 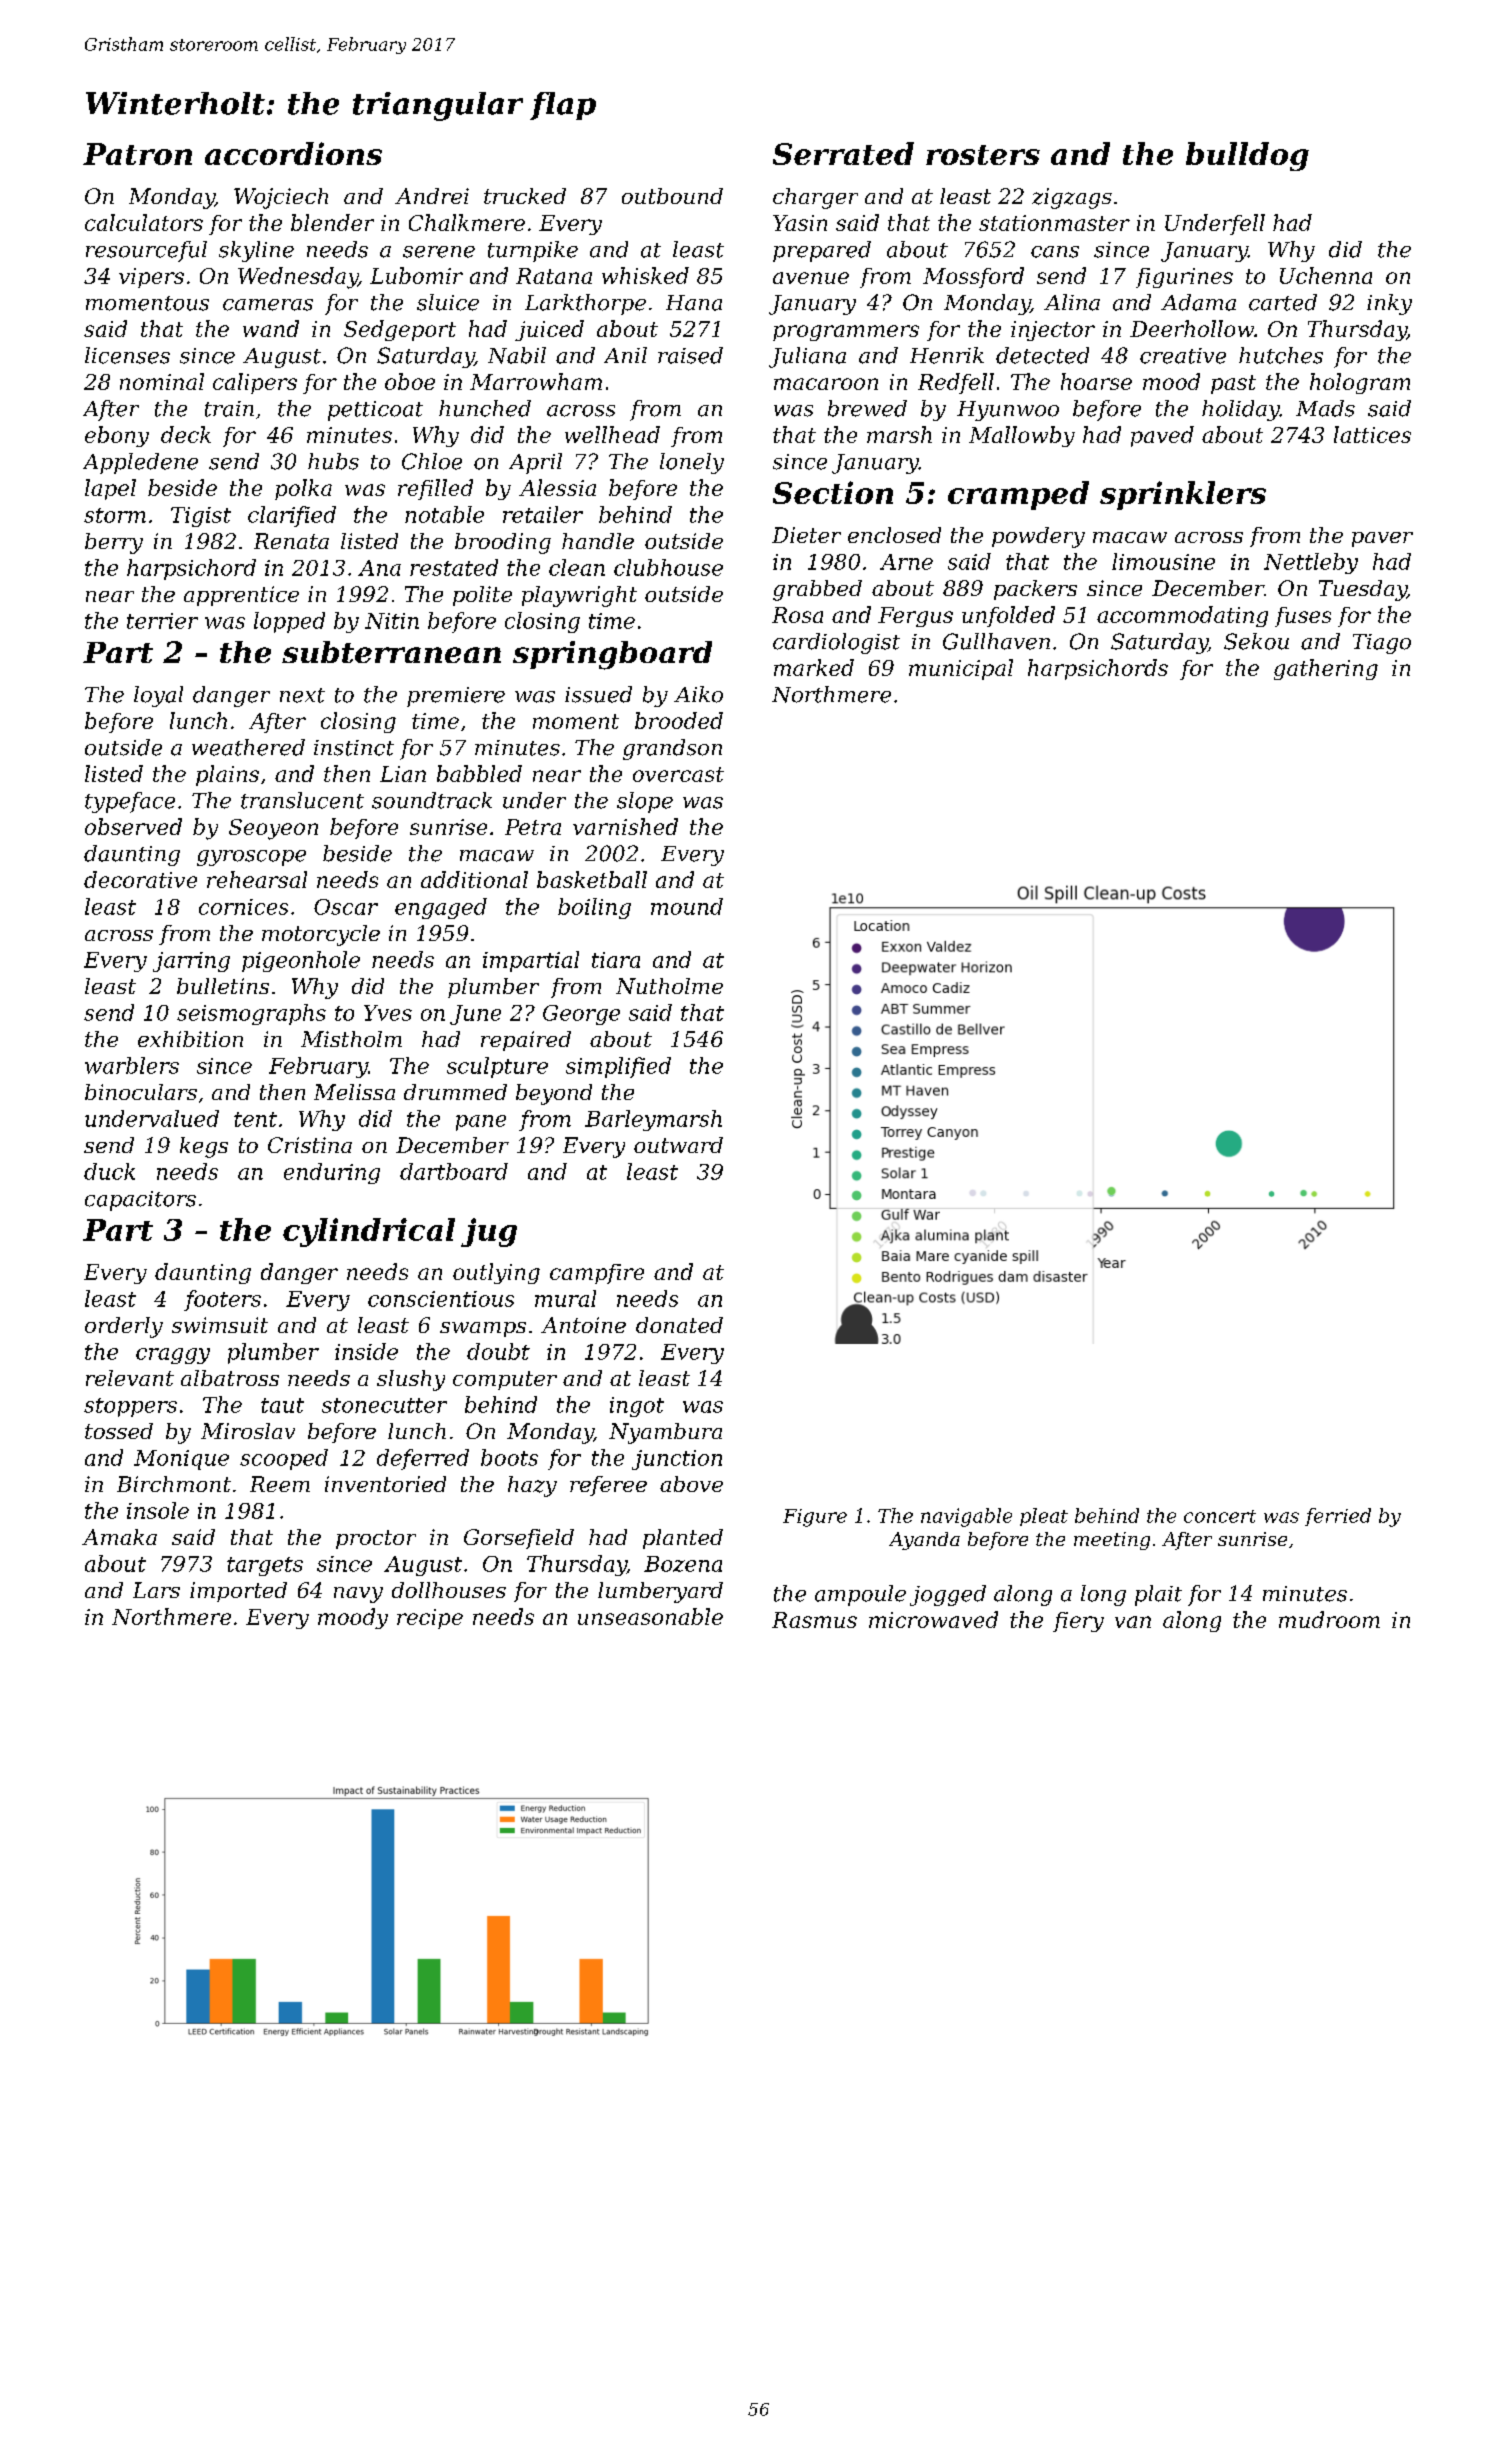 I want to click on figurines, so click(x=1184, y=278).
